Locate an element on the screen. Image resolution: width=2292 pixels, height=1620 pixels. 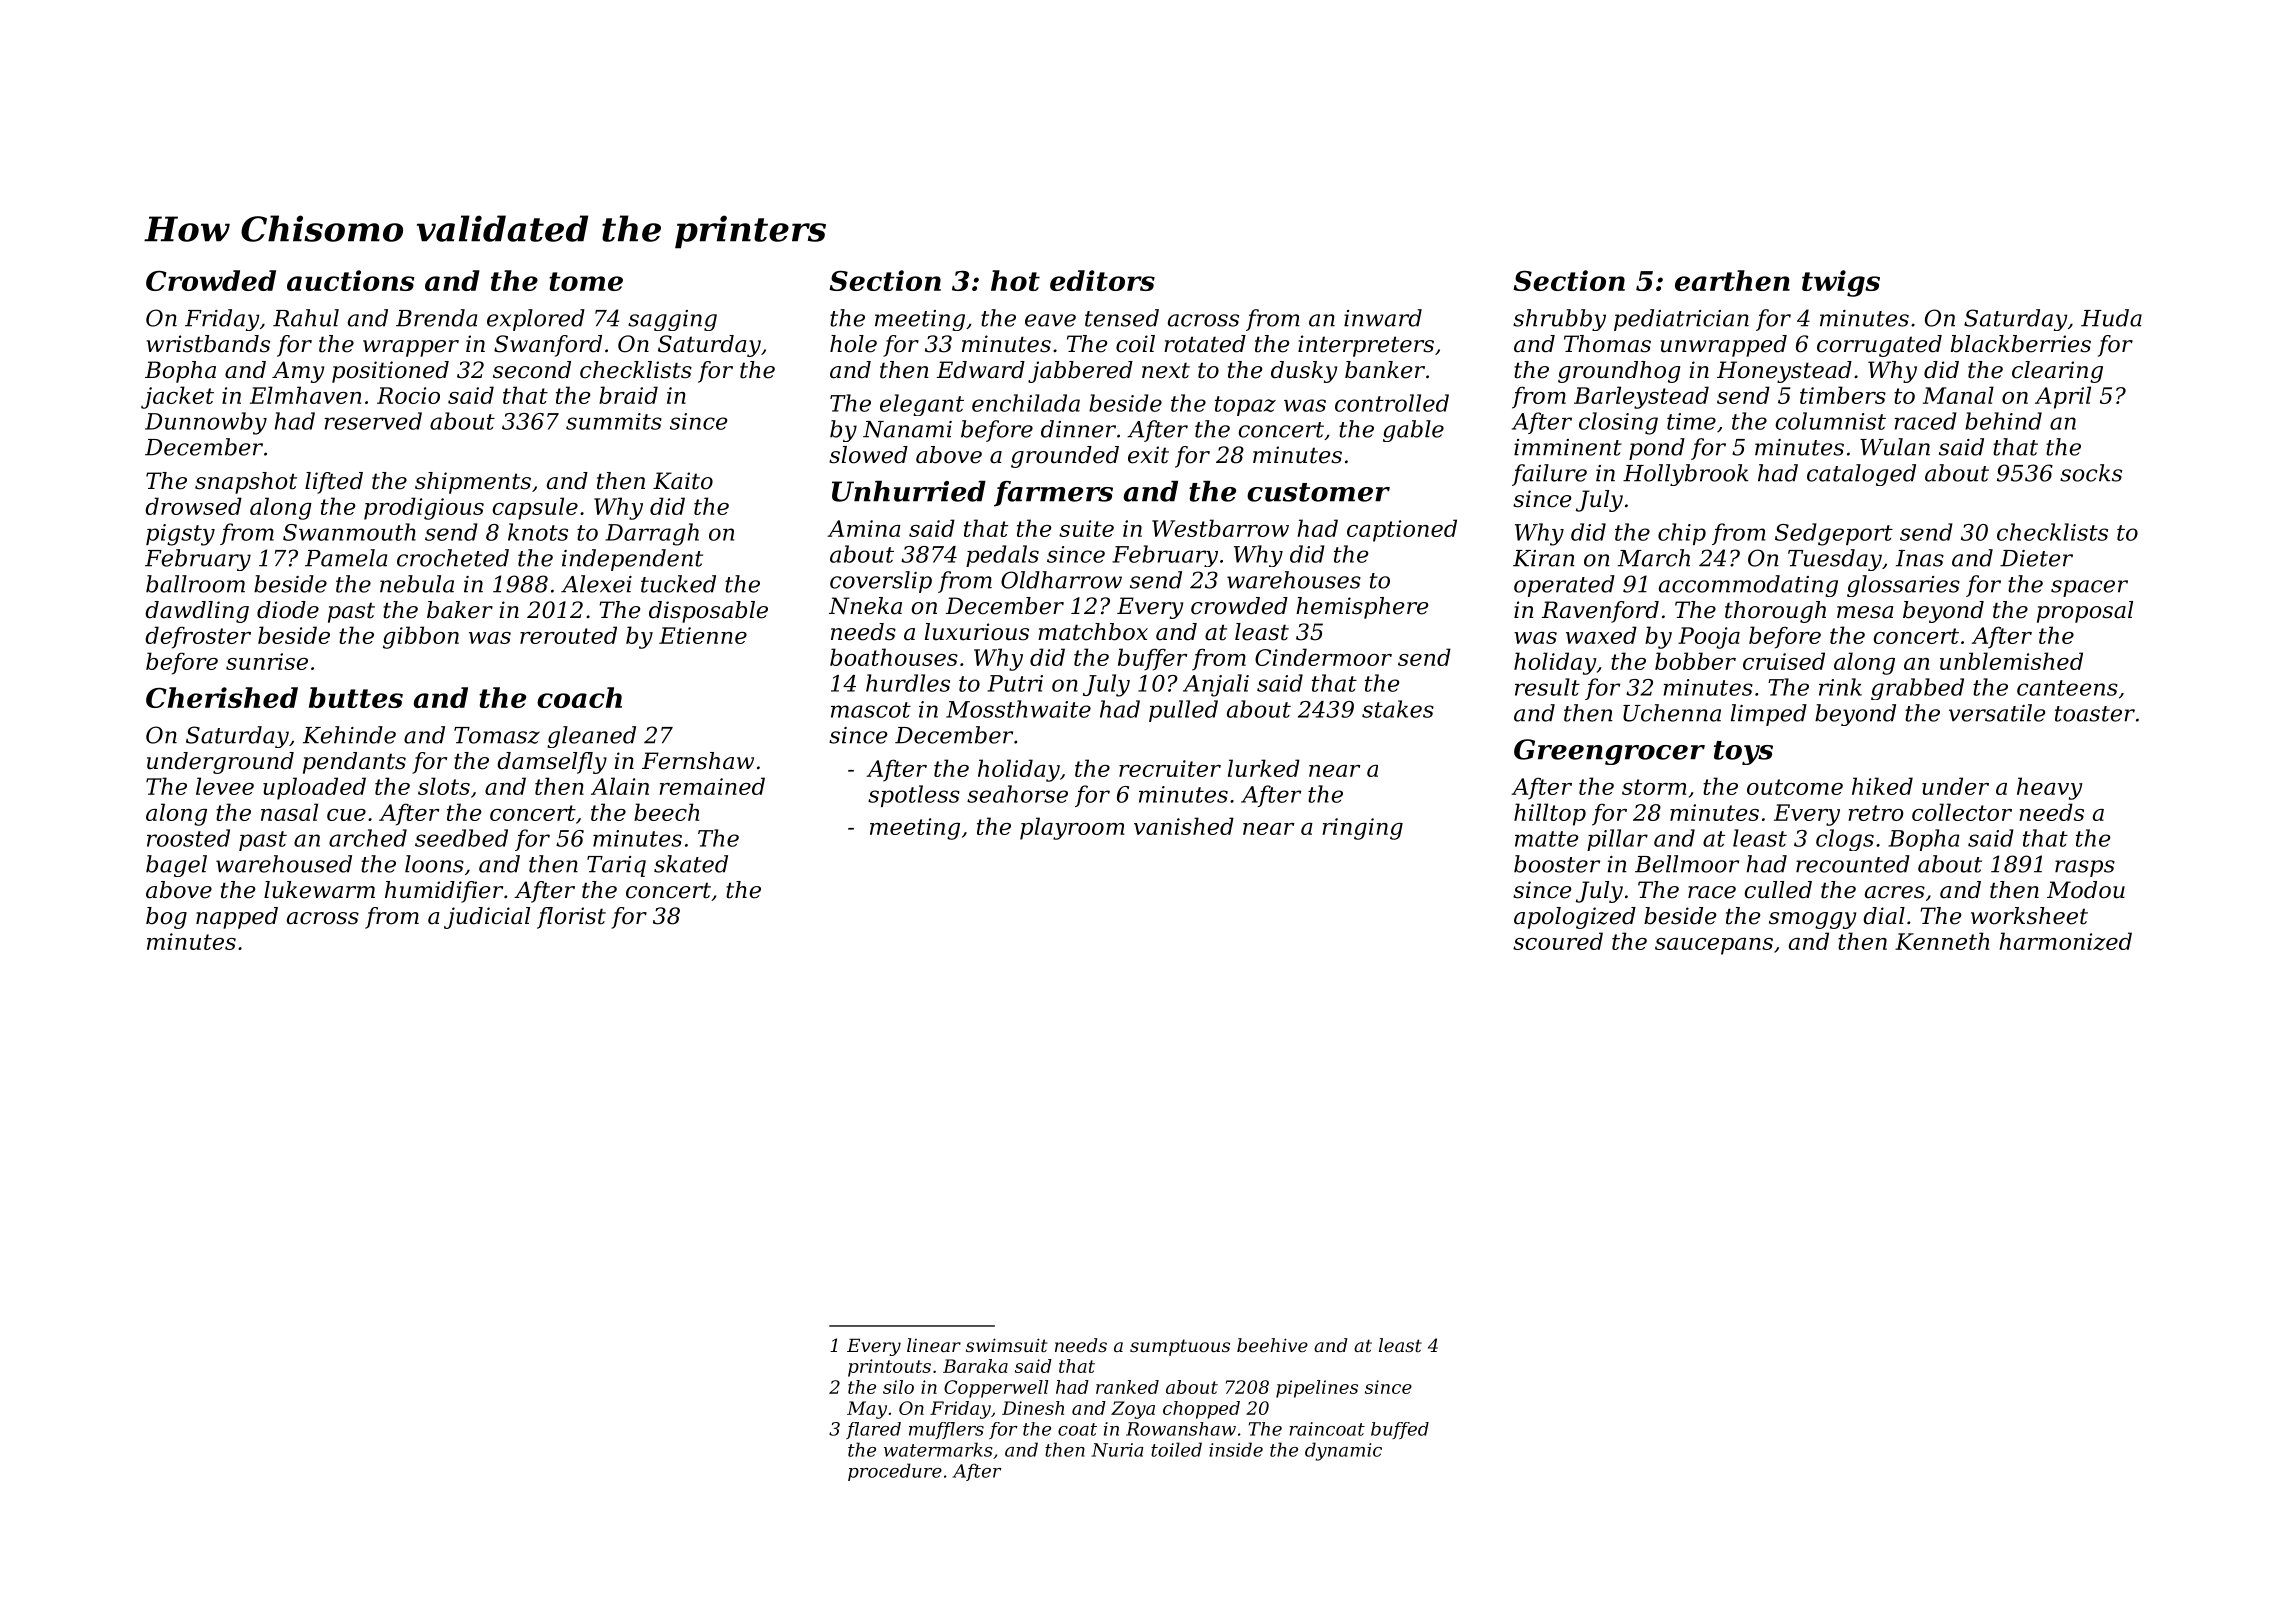
Sedgeport is located at coordinates (1834, 534).
